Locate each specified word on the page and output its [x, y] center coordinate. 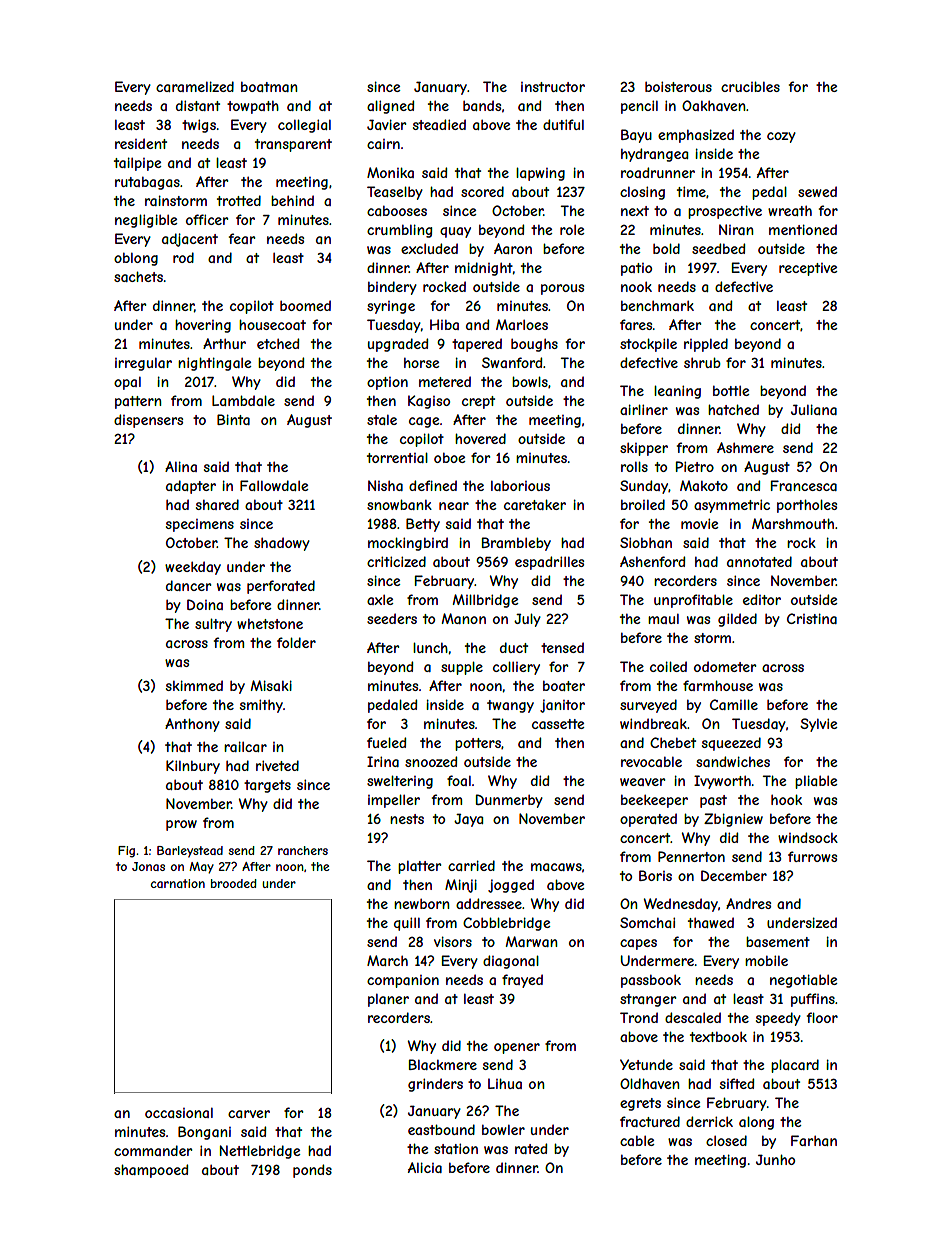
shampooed [151, 1171]
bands [482, 105]
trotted [239, 200]
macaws [556, 867]
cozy [781, 137]
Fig [126, 852]
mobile [766, 960]
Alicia [425, 1167]
